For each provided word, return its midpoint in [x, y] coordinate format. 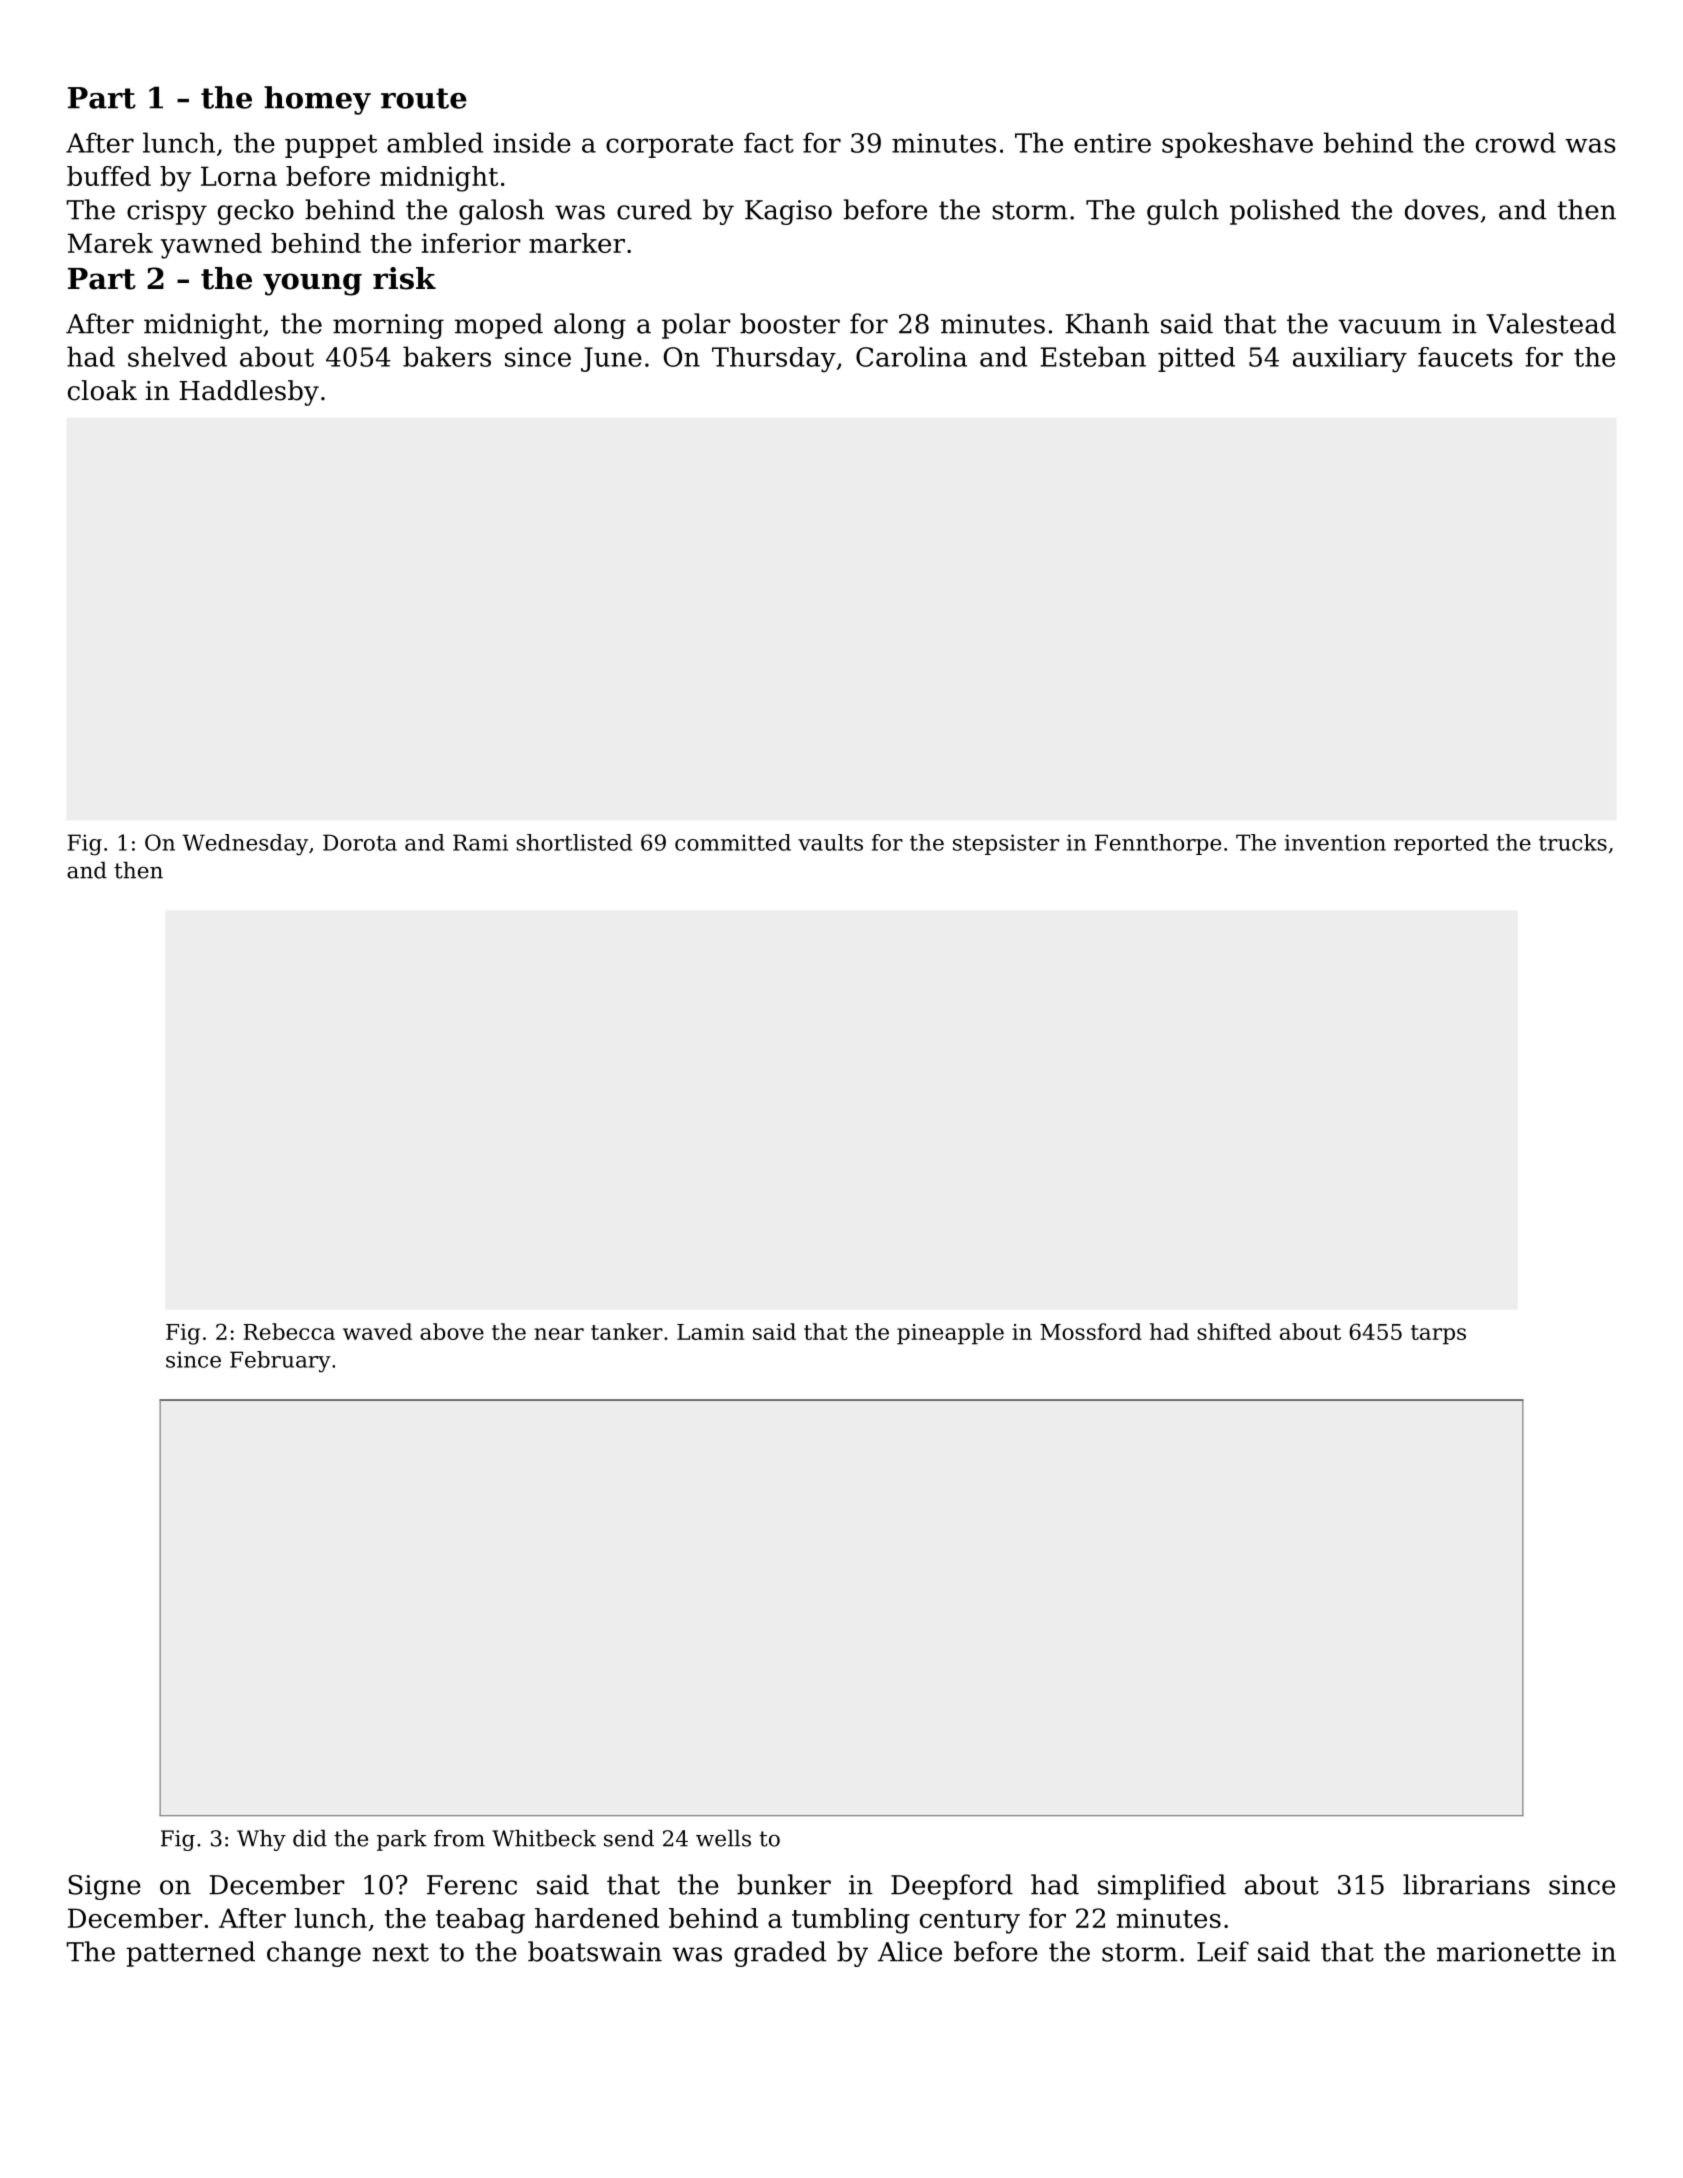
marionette [1509, 1952]
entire [1112, 143]
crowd [1516, 142]
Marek [110, 243]
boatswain [595, 1951]
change [314, 1954]
